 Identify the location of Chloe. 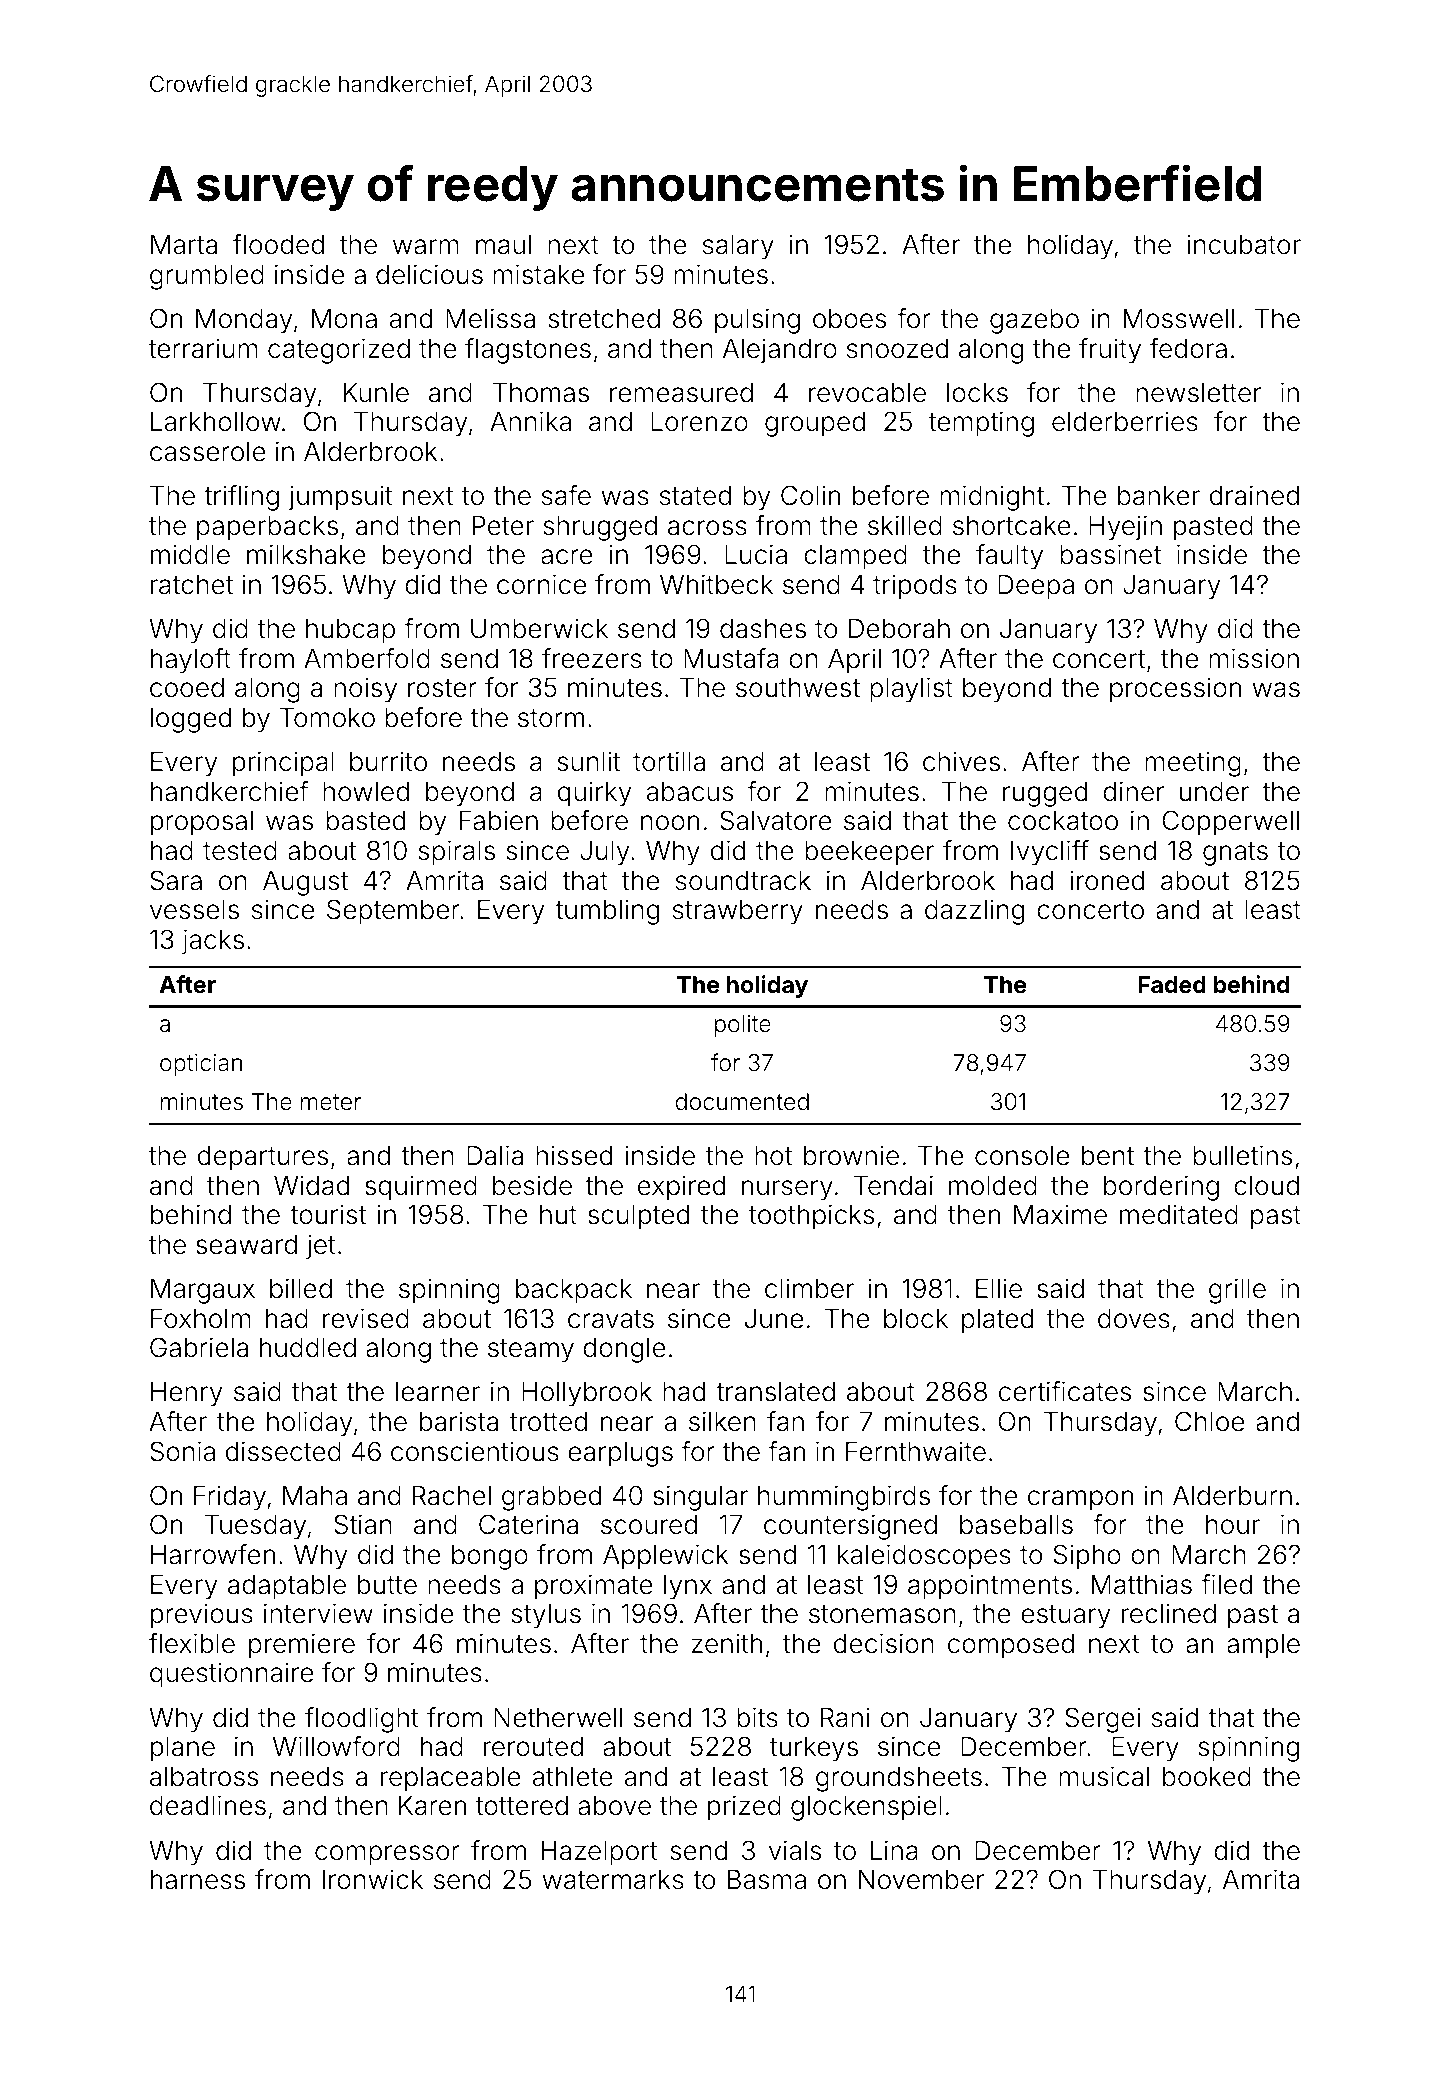
(1209, 1421).
